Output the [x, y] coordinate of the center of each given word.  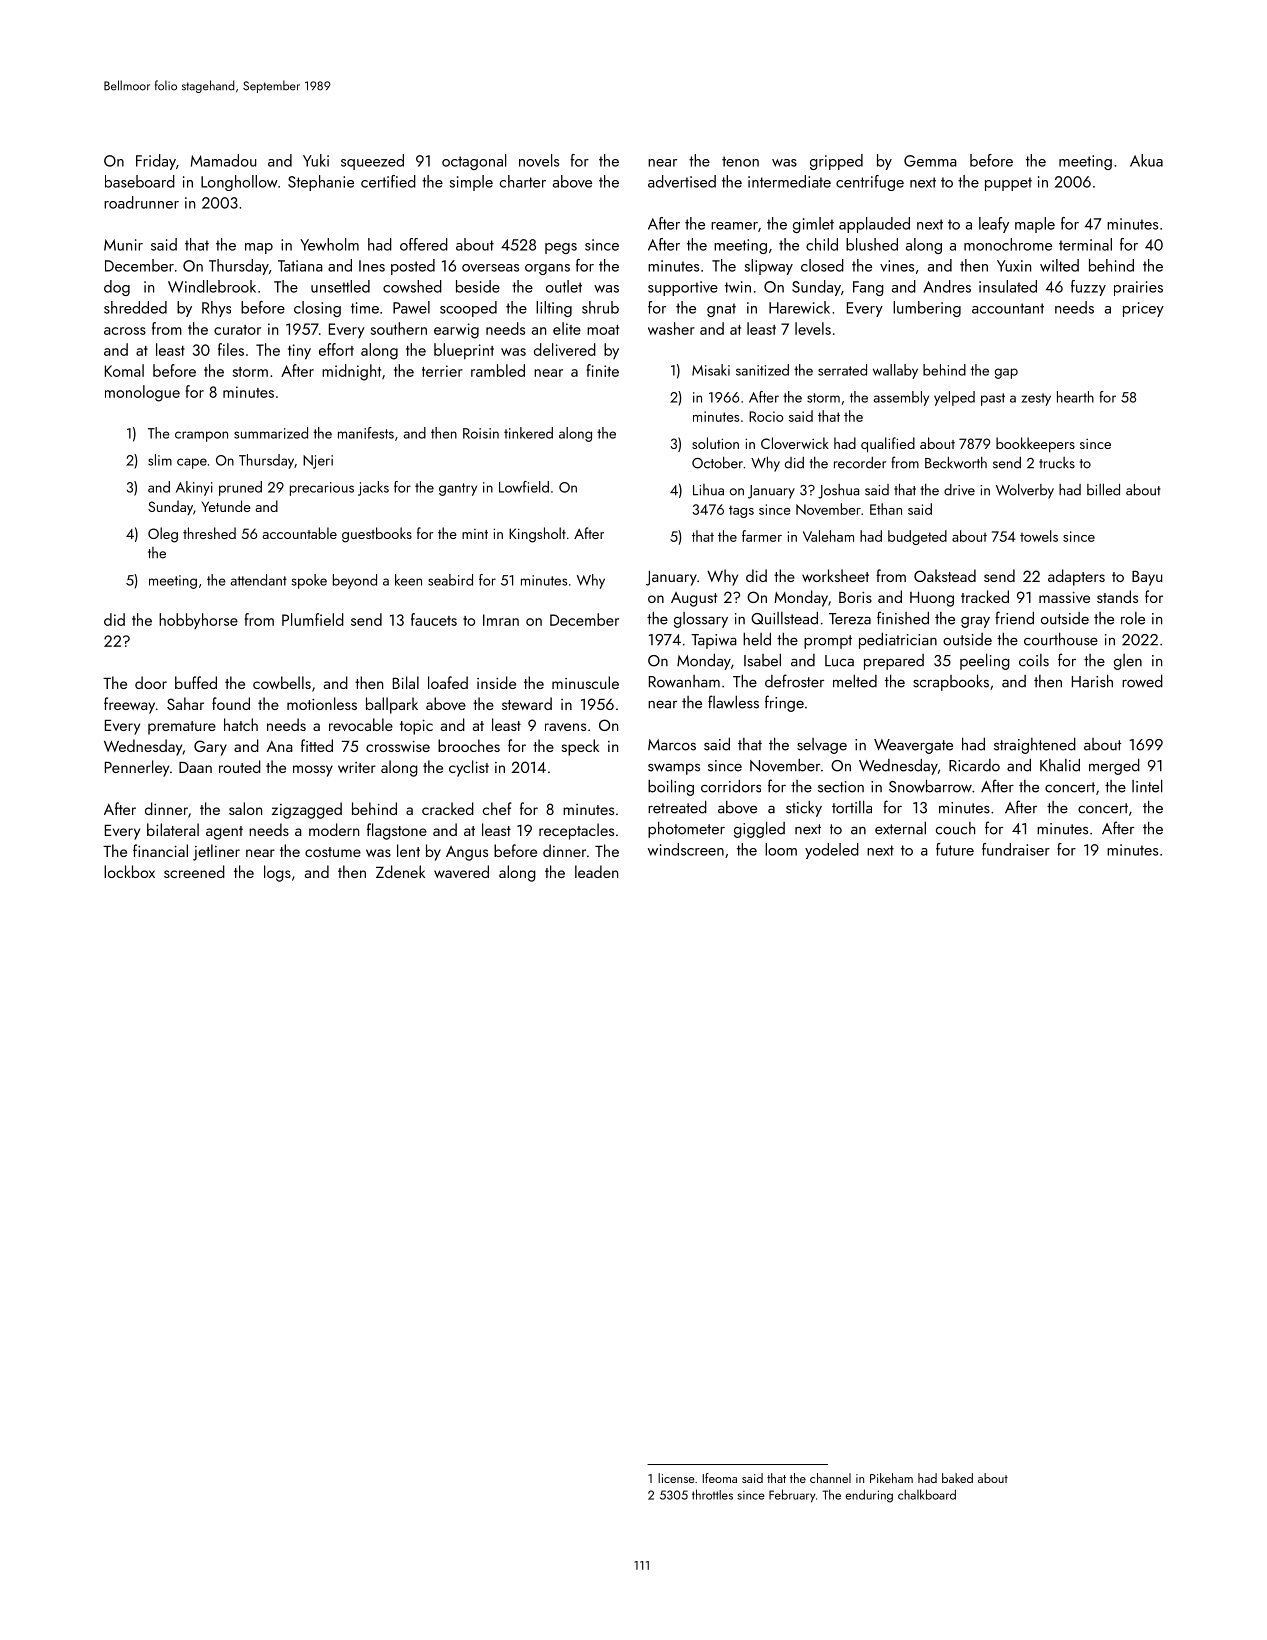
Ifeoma [720, 1478]
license [676, 1478]
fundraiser [1016, 849]
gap [1006, 373]
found [231, 703]
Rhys [216, 309]
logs [277, 873]
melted [855, 681]
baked [957, 1478]
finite [603, 370]
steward [527, 703]
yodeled [832, 851]
